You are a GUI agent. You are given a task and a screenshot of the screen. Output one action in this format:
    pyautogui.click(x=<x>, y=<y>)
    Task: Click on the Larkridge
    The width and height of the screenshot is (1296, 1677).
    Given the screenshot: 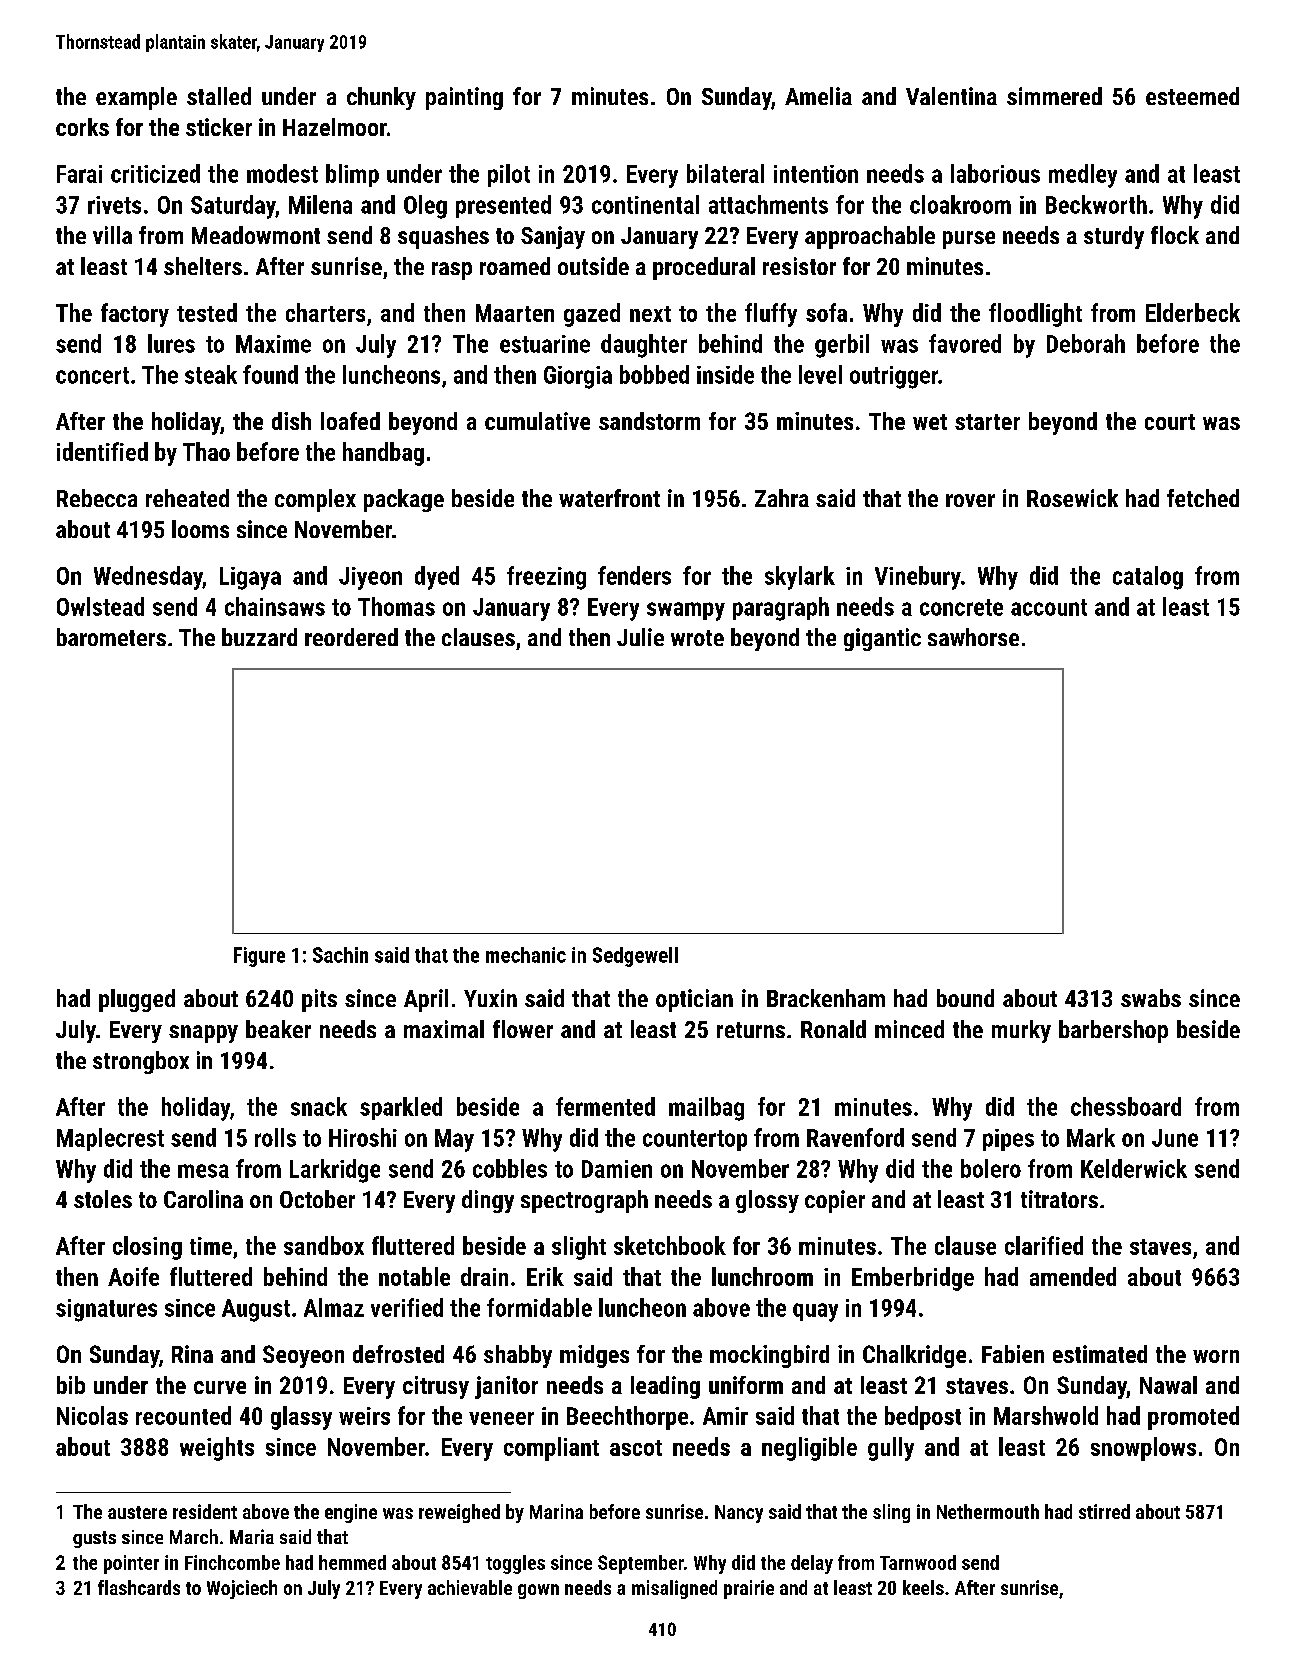 What is the action you would take?
    pyautogui.click(x=335, y=1171)
